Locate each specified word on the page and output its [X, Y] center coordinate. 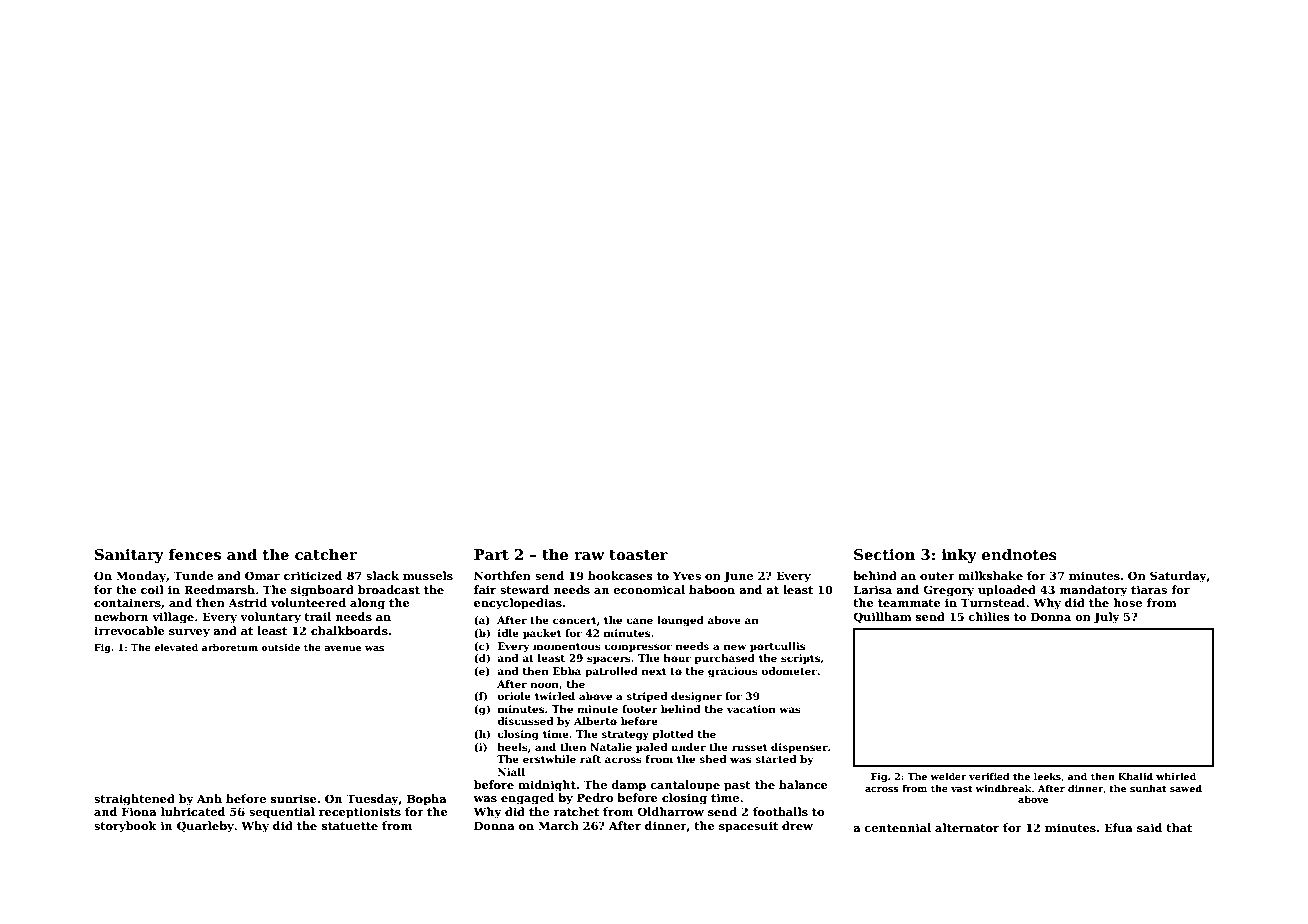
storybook [125, 827]
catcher [326, 554]
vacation [751, 709]
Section [884, 554]
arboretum [230, 647]
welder [948, 776]
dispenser [799, 748]
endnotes [1019, 554]
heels [512, 747]
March [558, 825]
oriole [514, 696]
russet [749, 747]
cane [639, 621]
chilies [989, 616]
